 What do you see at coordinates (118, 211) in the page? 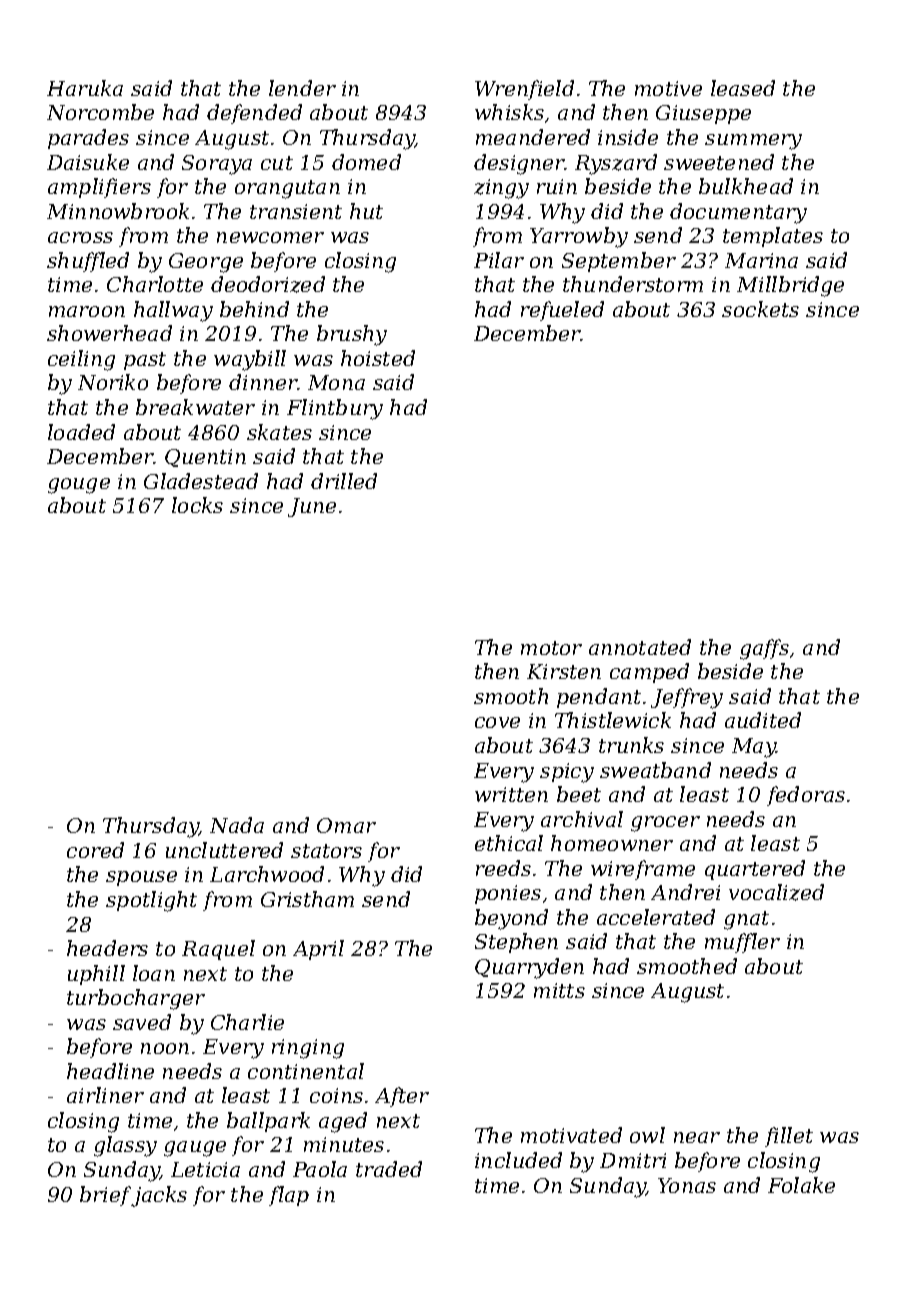
I see `Minnowbrook` at bounding box center [118, 211].
